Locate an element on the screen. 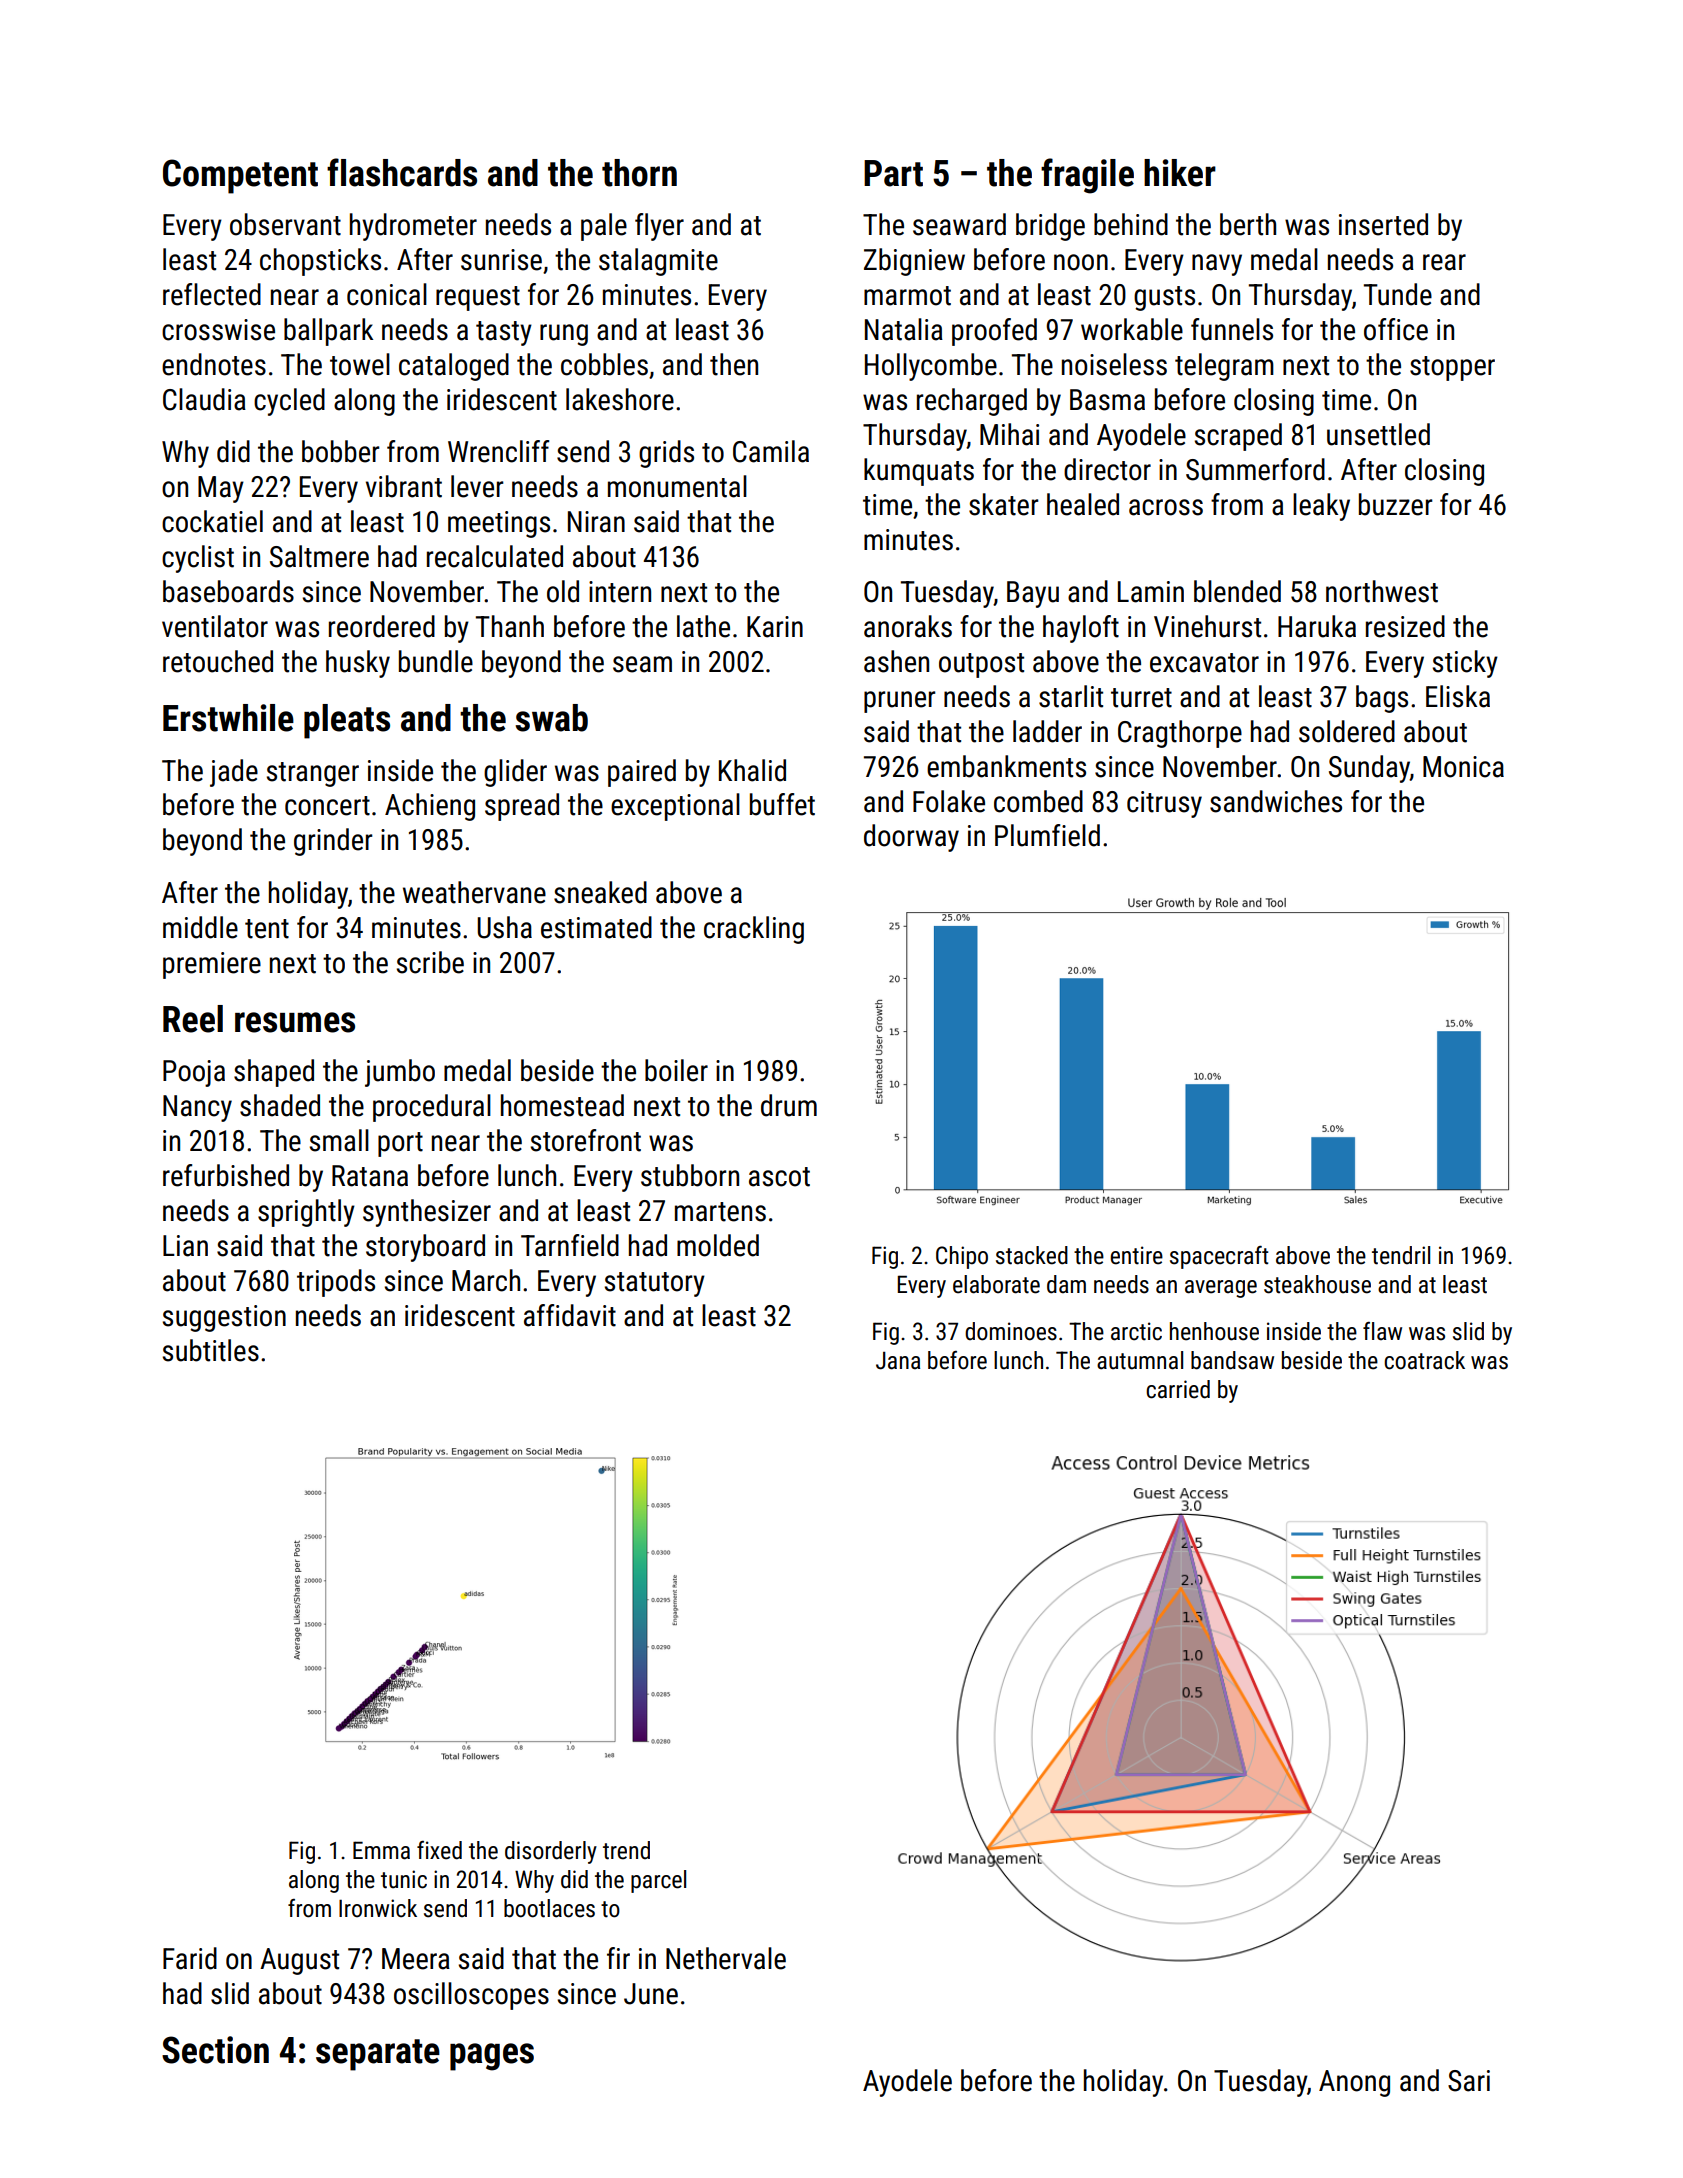  fragile is located at coordinates (1087, 176).
